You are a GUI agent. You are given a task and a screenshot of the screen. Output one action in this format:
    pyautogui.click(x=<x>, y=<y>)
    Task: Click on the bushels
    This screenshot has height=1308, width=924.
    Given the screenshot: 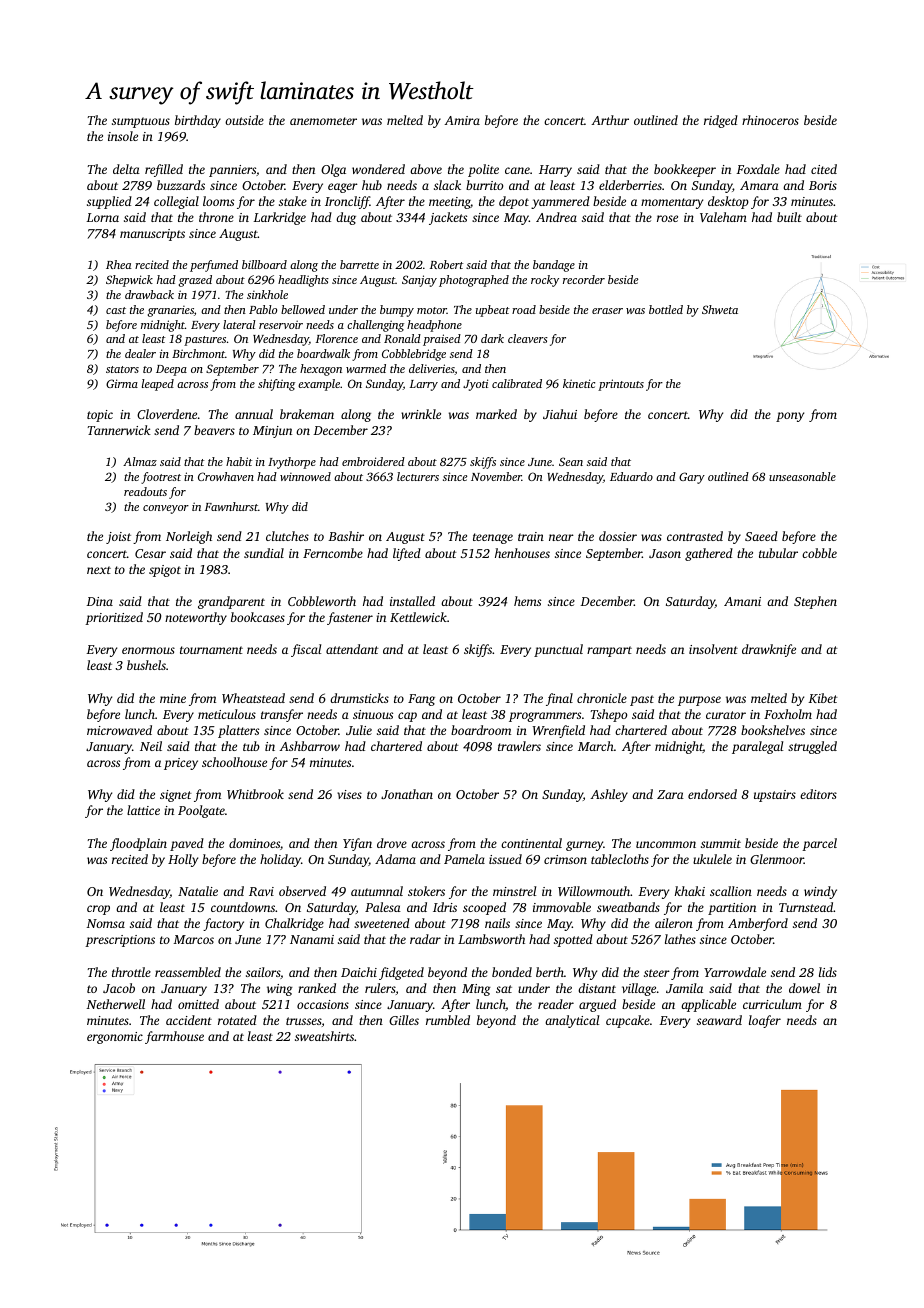 What is the action you would take?
    pyautogui.click(x=146, y=665)
